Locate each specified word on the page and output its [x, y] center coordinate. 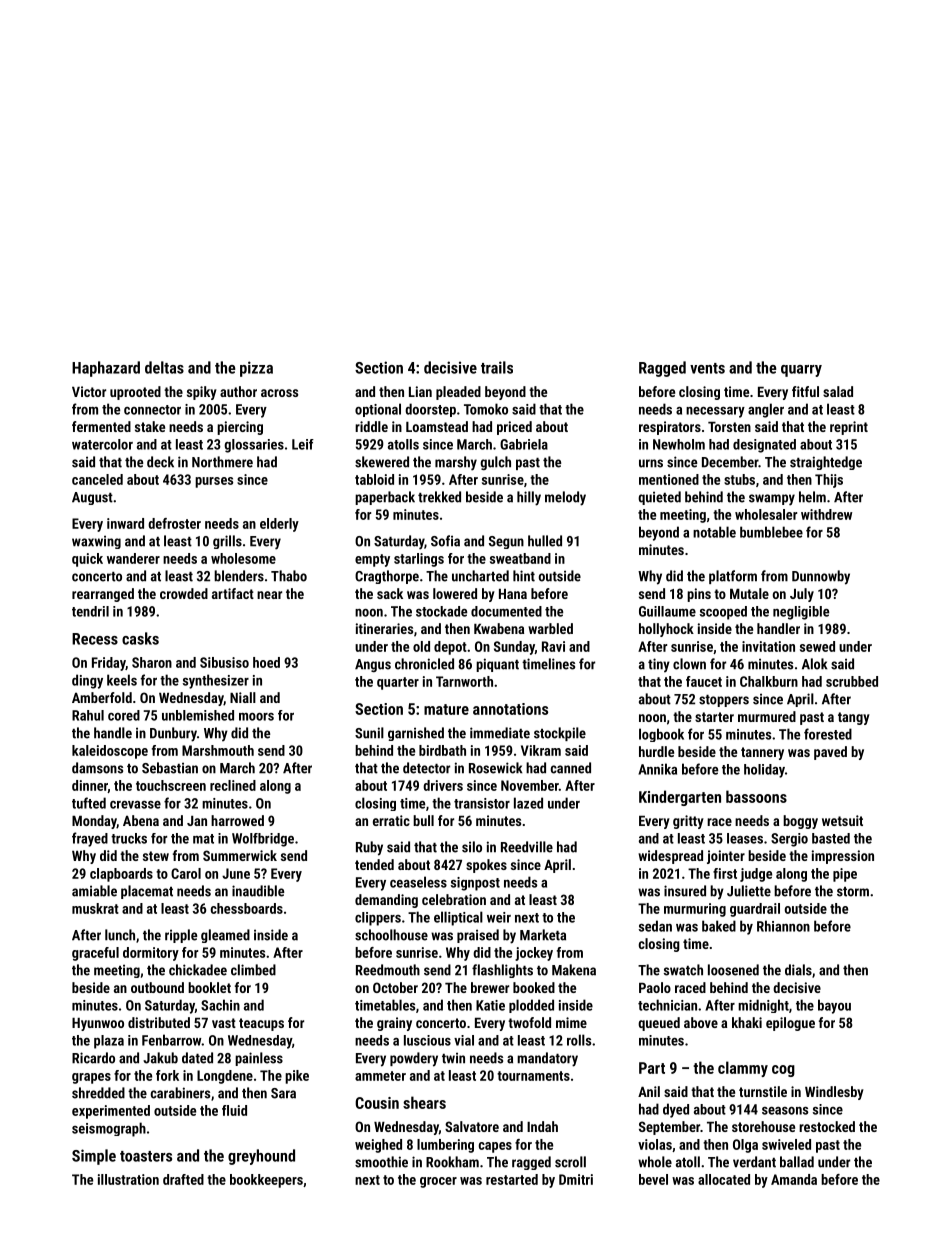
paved [830, 753]
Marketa [543, 935]
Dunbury [173, 734]
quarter [398, 683]
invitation [768, 646]
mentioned [669, 479]
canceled [97, 479]
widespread [670, 857]
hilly [529, 498]
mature [446, 709]
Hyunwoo [98, 1024]
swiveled [786, 1144]
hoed [266, 662]
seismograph [109, 1129]
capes [495, 1147]
